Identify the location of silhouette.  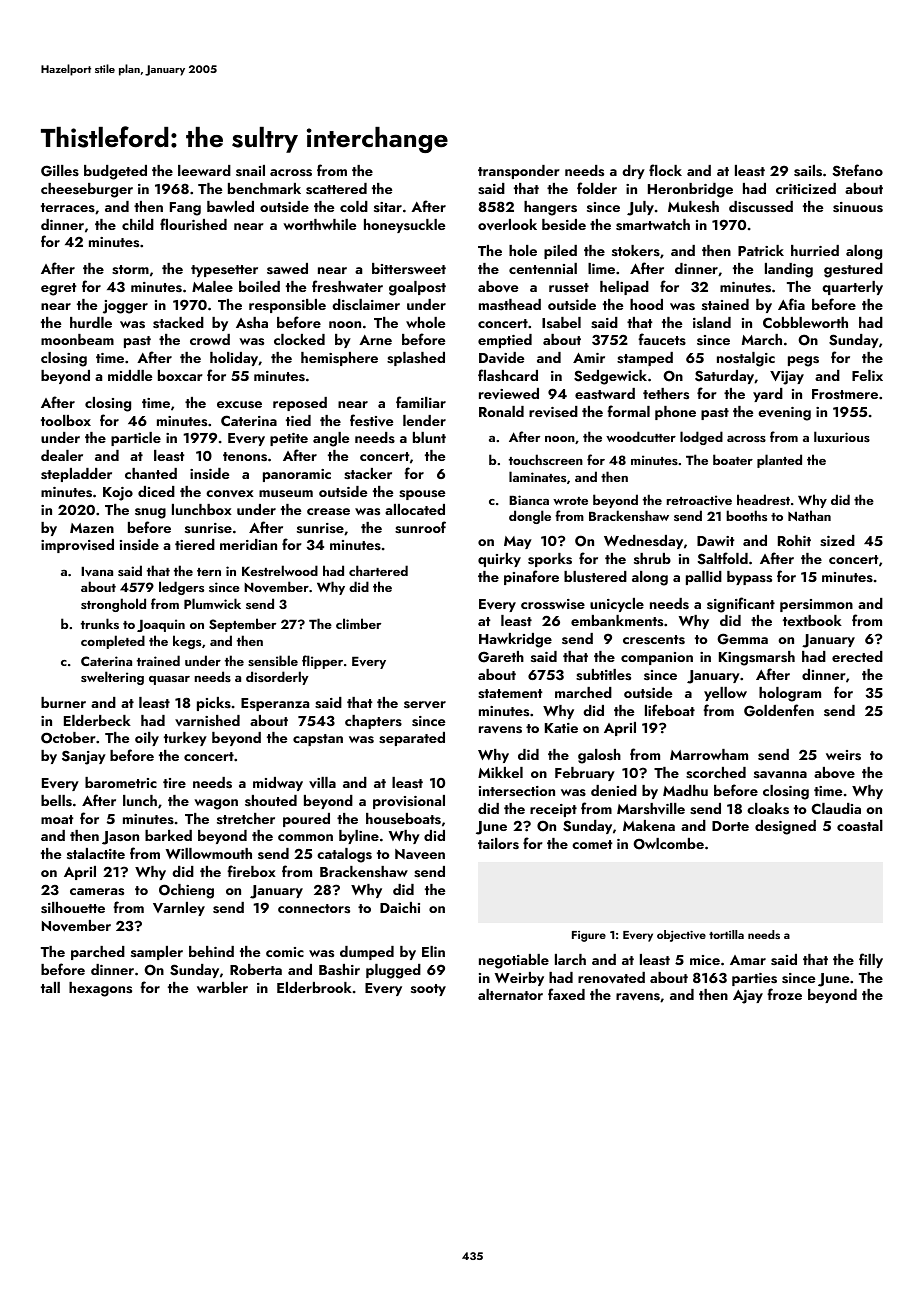
(73, 908).
